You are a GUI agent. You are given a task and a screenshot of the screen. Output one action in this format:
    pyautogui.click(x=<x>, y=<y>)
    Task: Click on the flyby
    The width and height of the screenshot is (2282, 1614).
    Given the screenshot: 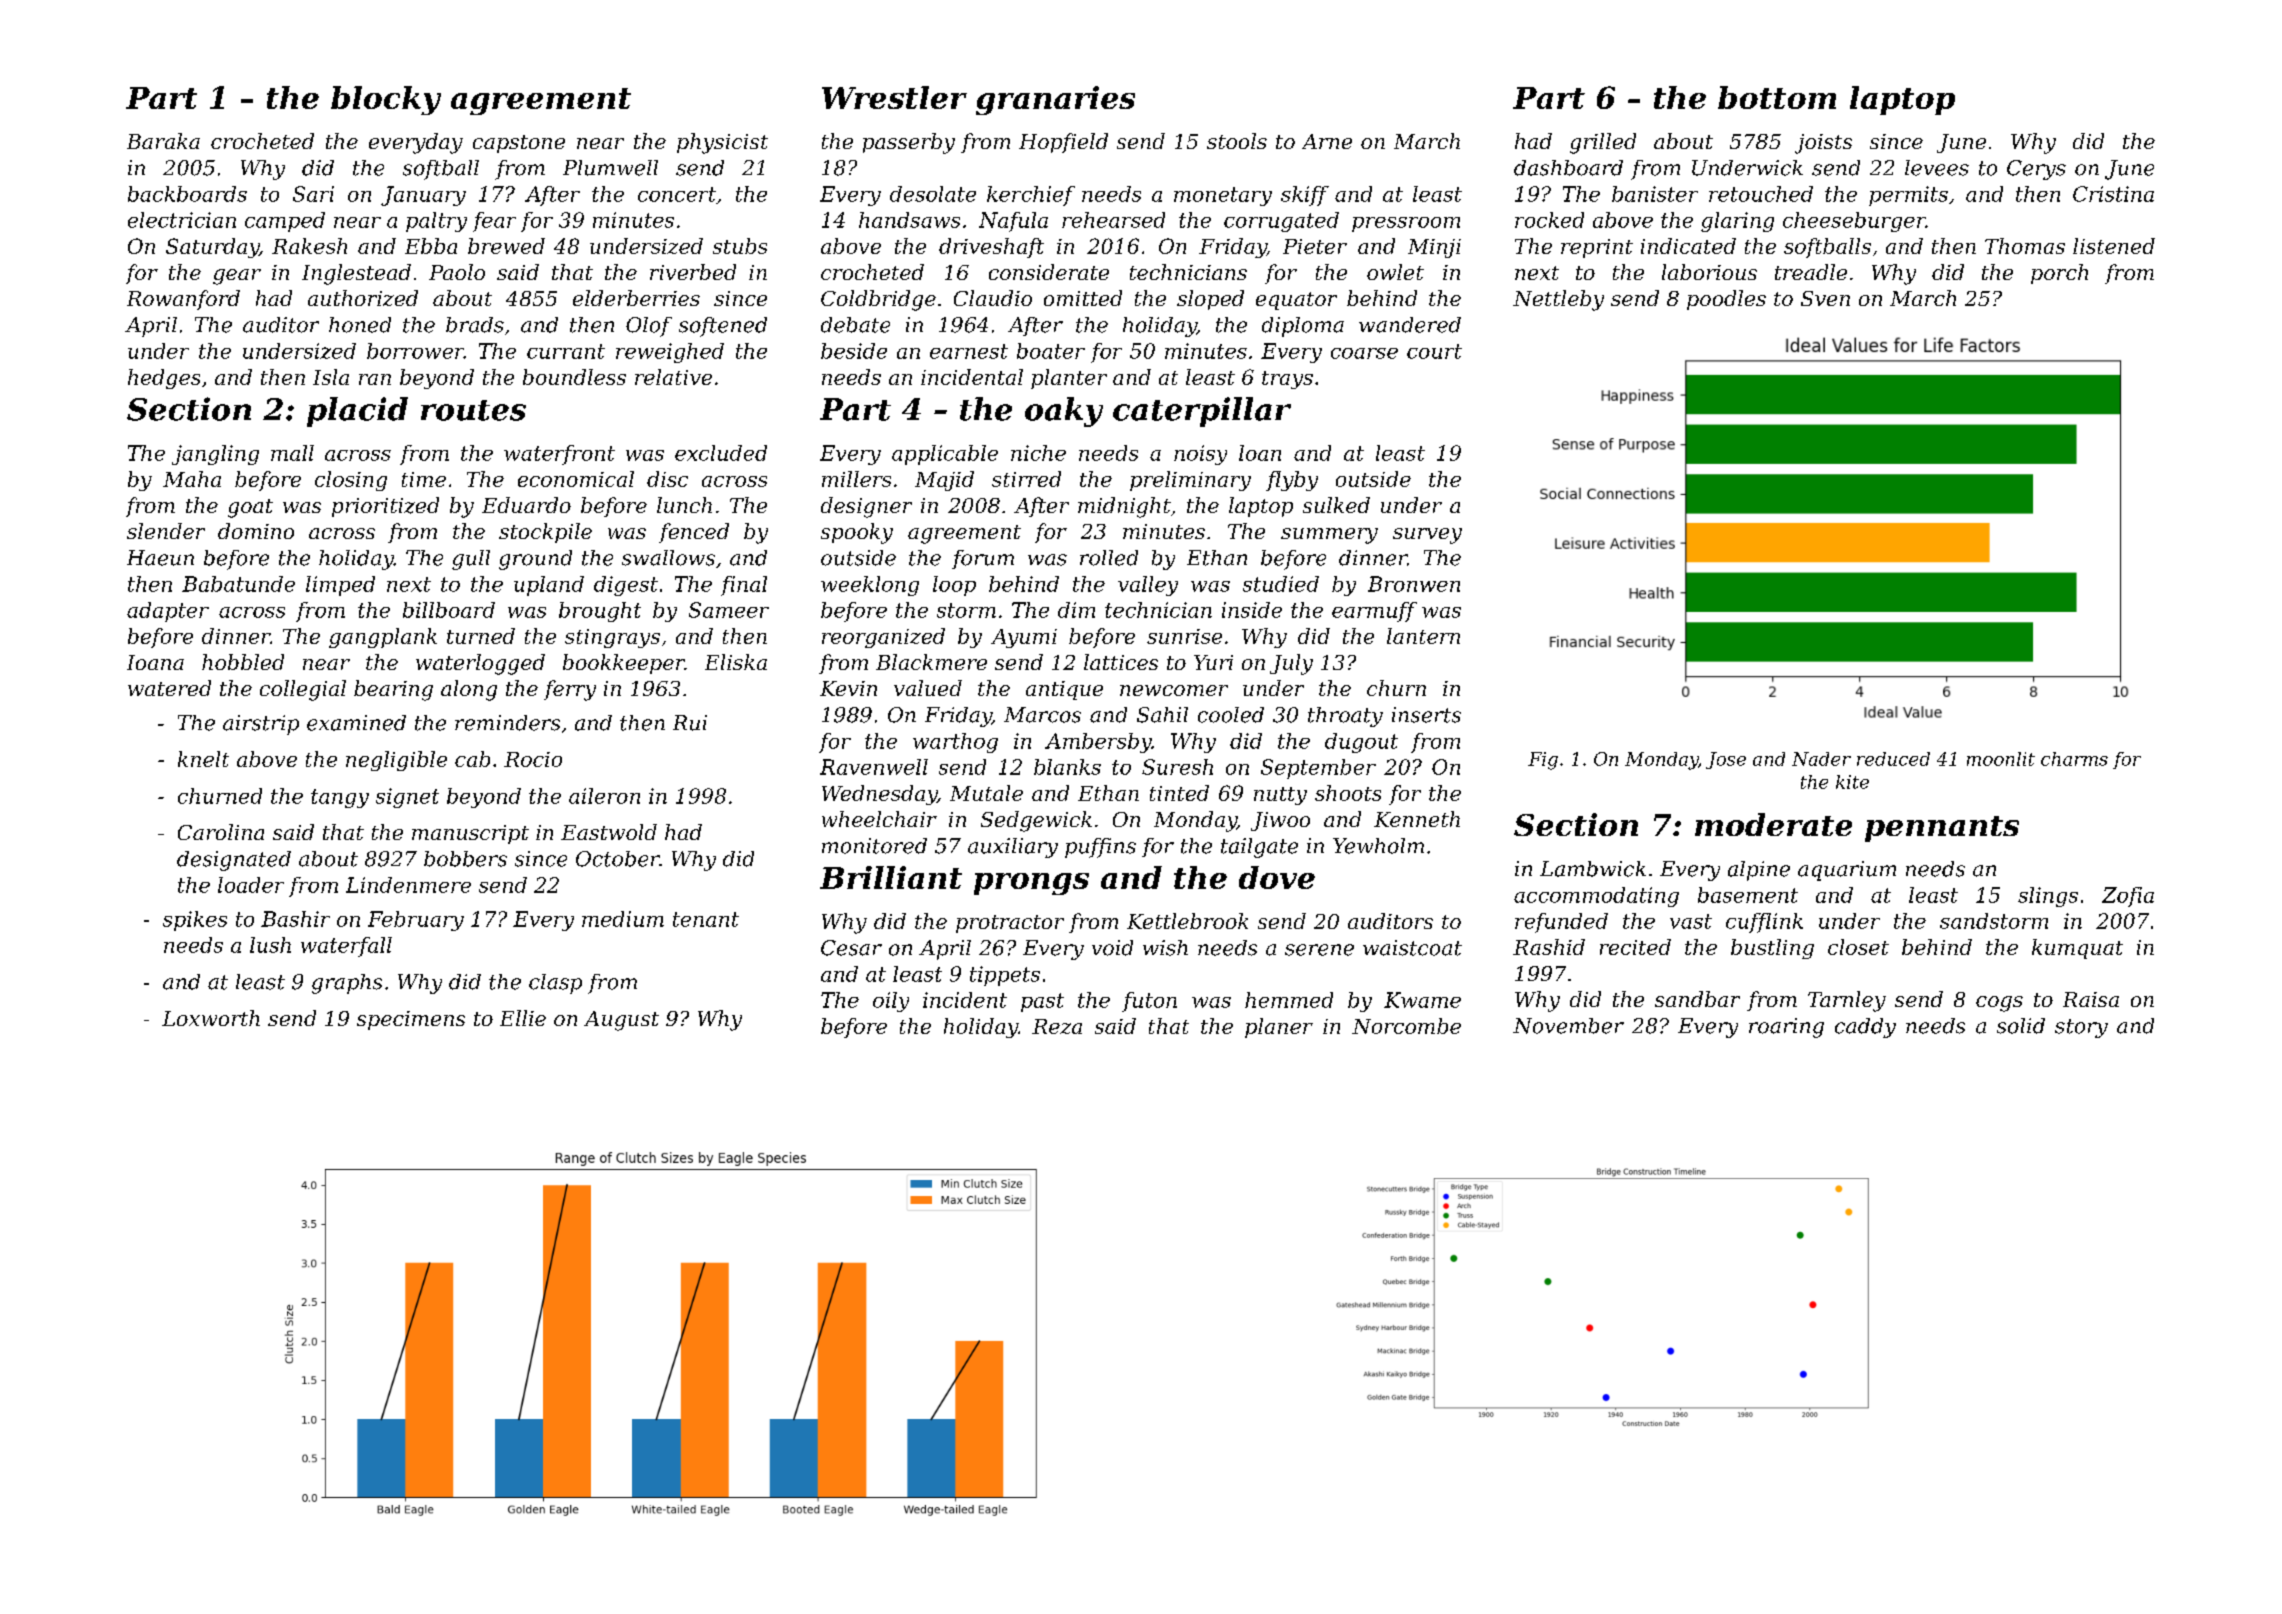 What is the action you would take?
    pyautogui.click(x=1292, y=481)
